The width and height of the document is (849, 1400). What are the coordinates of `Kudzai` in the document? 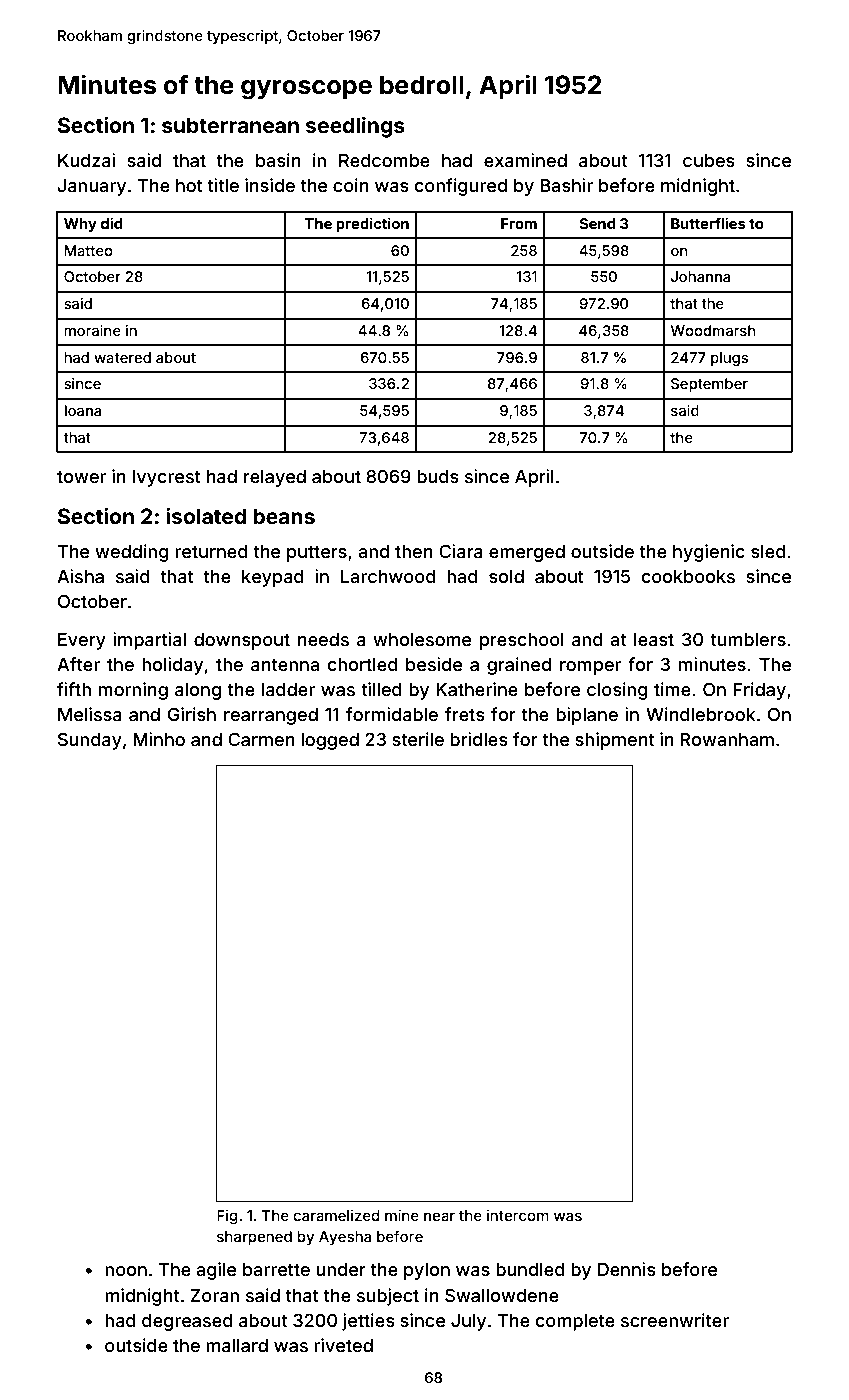 It's located at (86, 160).
